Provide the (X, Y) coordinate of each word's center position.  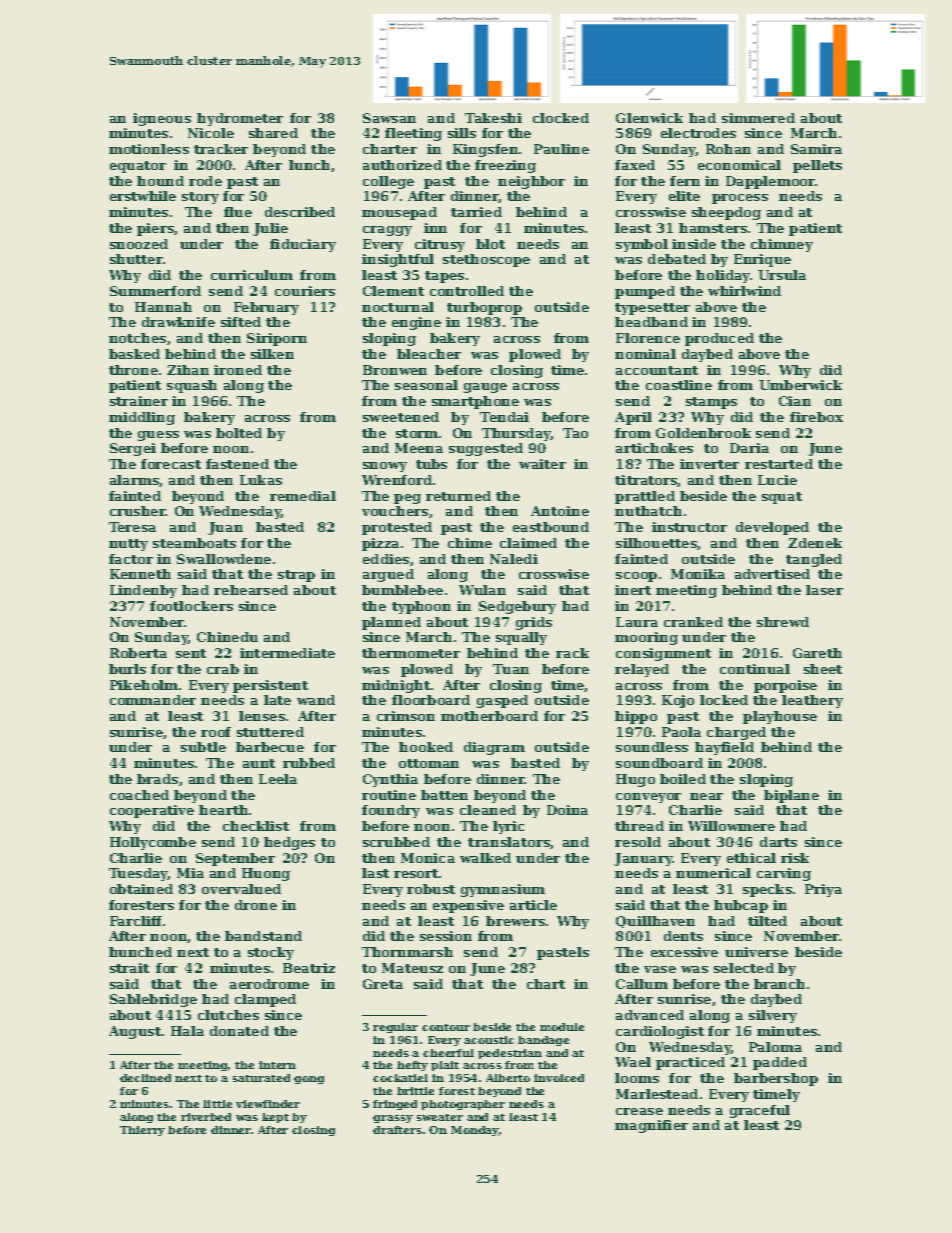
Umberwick (800, 385)
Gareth (817, 653)
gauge (485, 388)
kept (275, 1118)
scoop (636, 577)
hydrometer (240, 119)
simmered (758, 118)
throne (133, 370)
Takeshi (493, 118)
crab (223, 669)
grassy (393, 1119)
